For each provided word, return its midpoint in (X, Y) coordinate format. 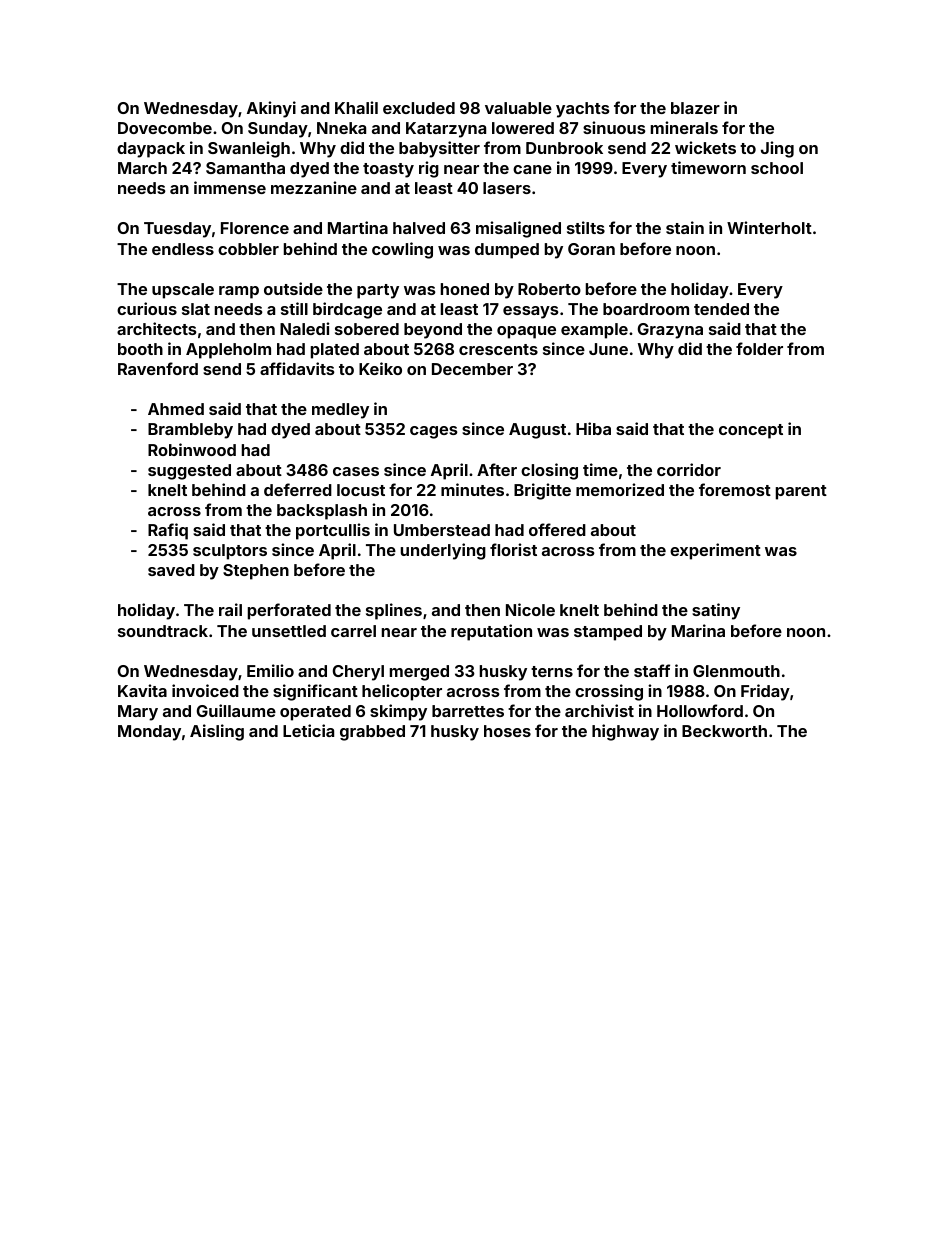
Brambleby (190, 431)
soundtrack (163, 631)
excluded (419, 108)
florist (513, 549)
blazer (695, 108)
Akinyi (271, 109)
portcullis (333, 531)
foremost (735, 489)
